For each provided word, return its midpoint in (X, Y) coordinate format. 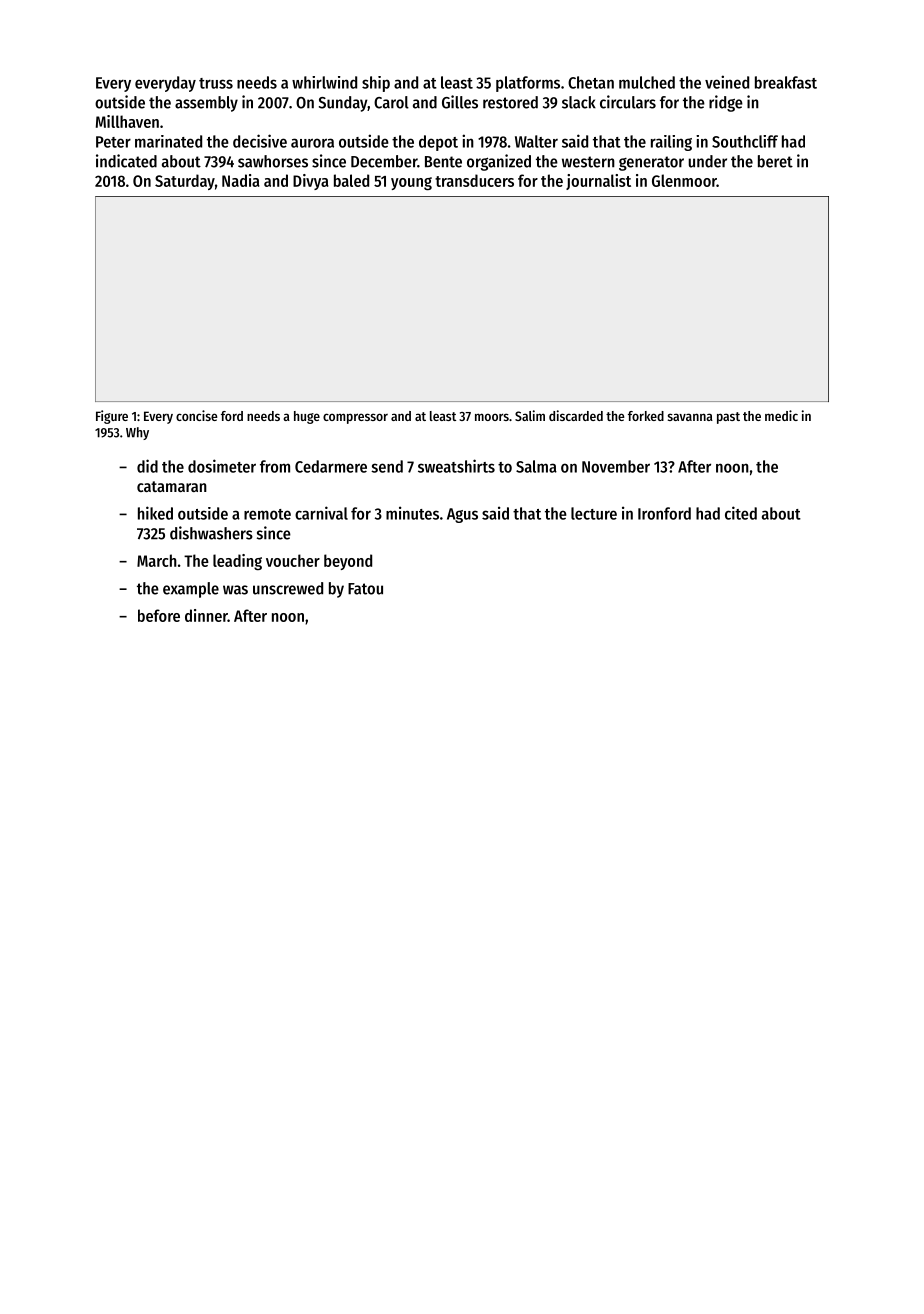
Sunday (343, 104)
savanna (690, 417)
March (157, 560)
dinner (206, 615)
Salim (530, 415)
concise (197, 415)
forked (646, 416)
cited (741, 513)
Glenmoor (684, 180)
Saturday (185, 182)
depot (438, 143)
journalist (598, 182)
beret (775, 161)
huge (307, 417)
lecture (594, 513)
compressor (355, 418)
